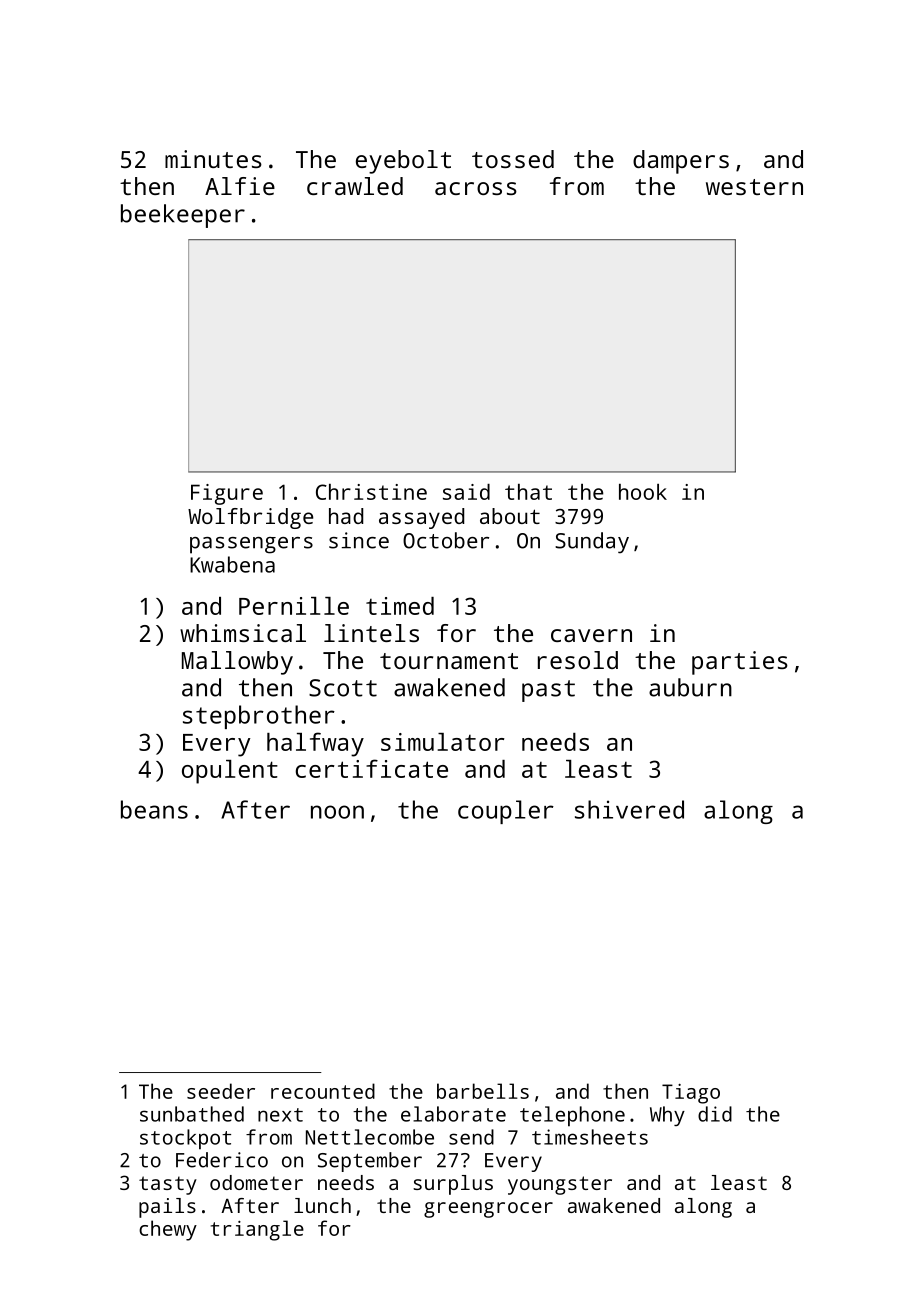 Image resolution: width=924 pixels, height=1314 pixels. Describe the element at coordinates (488, 1210) in the document. I see `greengrocer` at that location.
